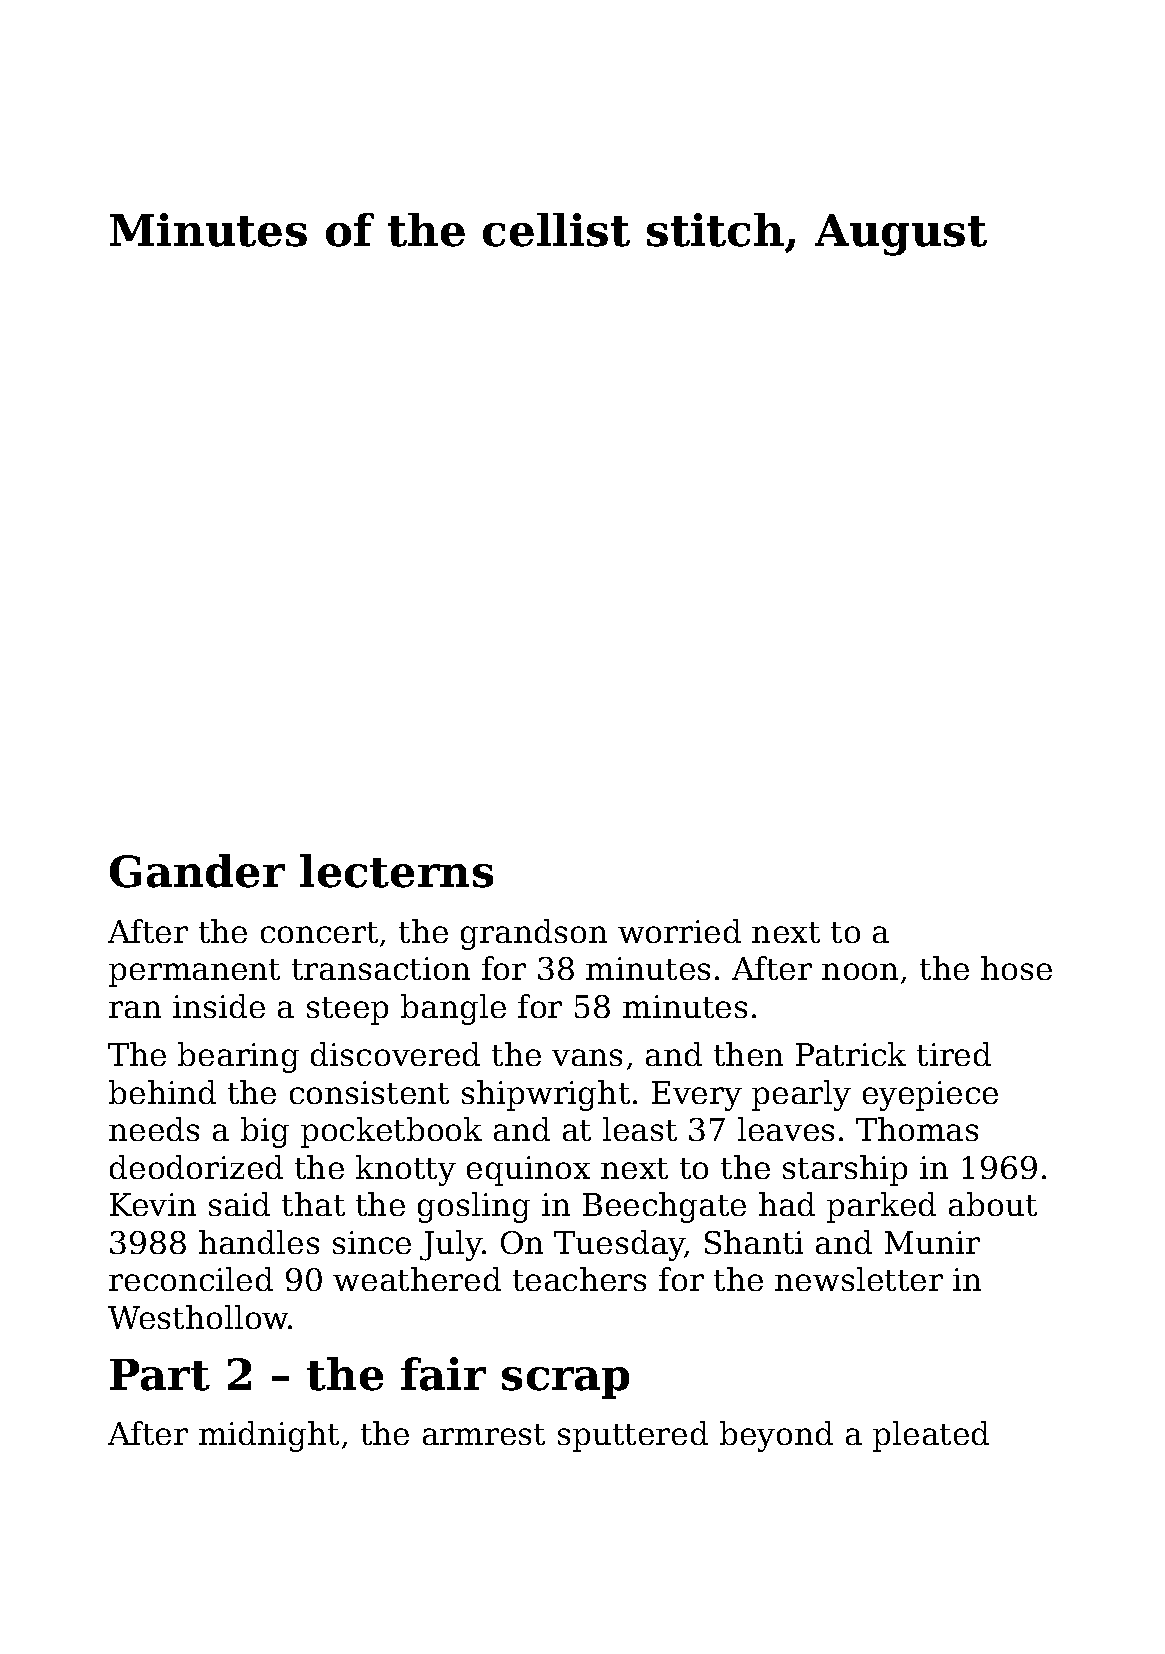 The width and height of the document is (1165, 1654). What do you see at coordinates (162, 1092) in the document?
I see `behind` at bounding box center [162, 1092].
